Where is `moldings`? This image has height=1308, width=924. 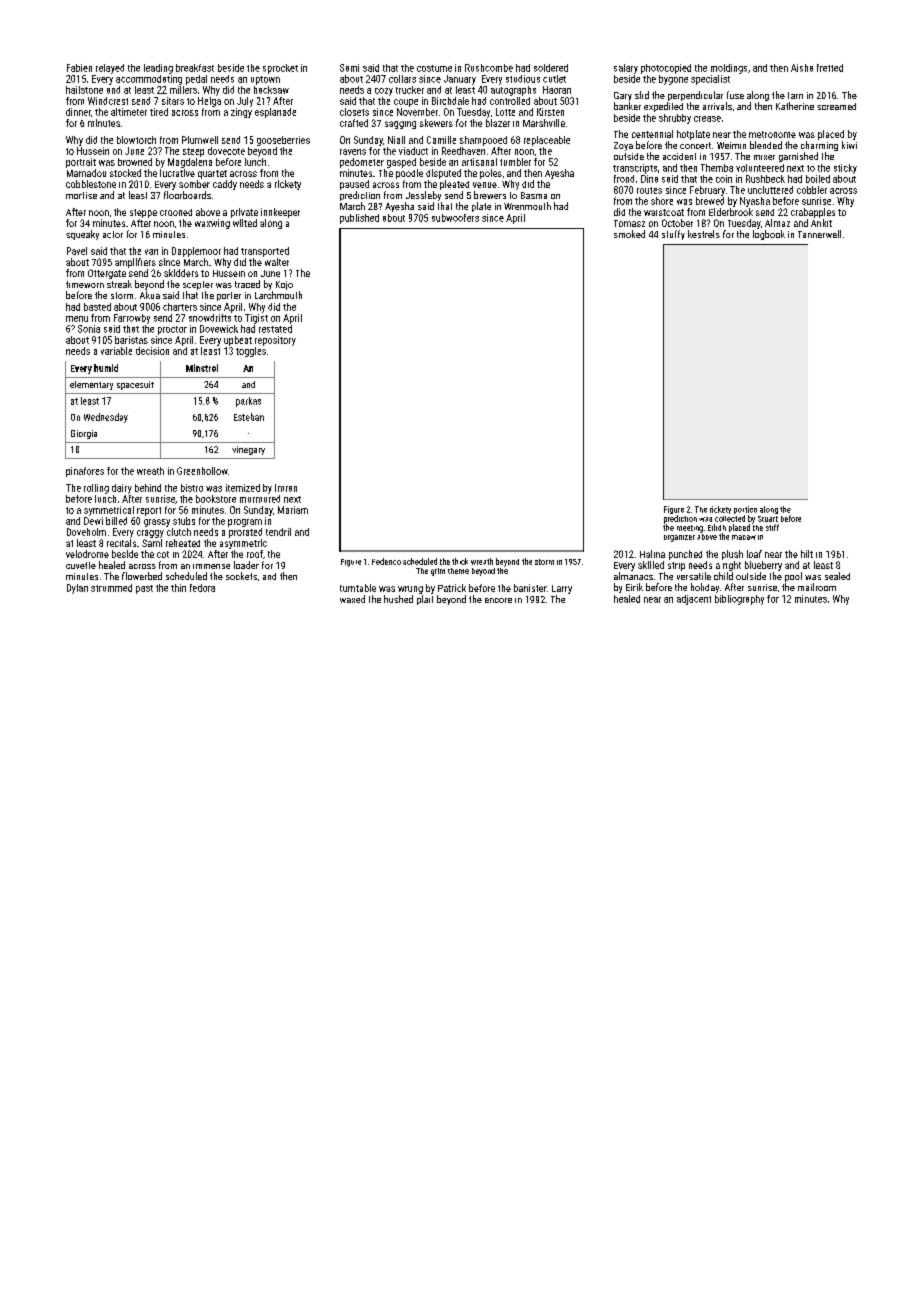 moldings is located at coordinates (729, 69).
